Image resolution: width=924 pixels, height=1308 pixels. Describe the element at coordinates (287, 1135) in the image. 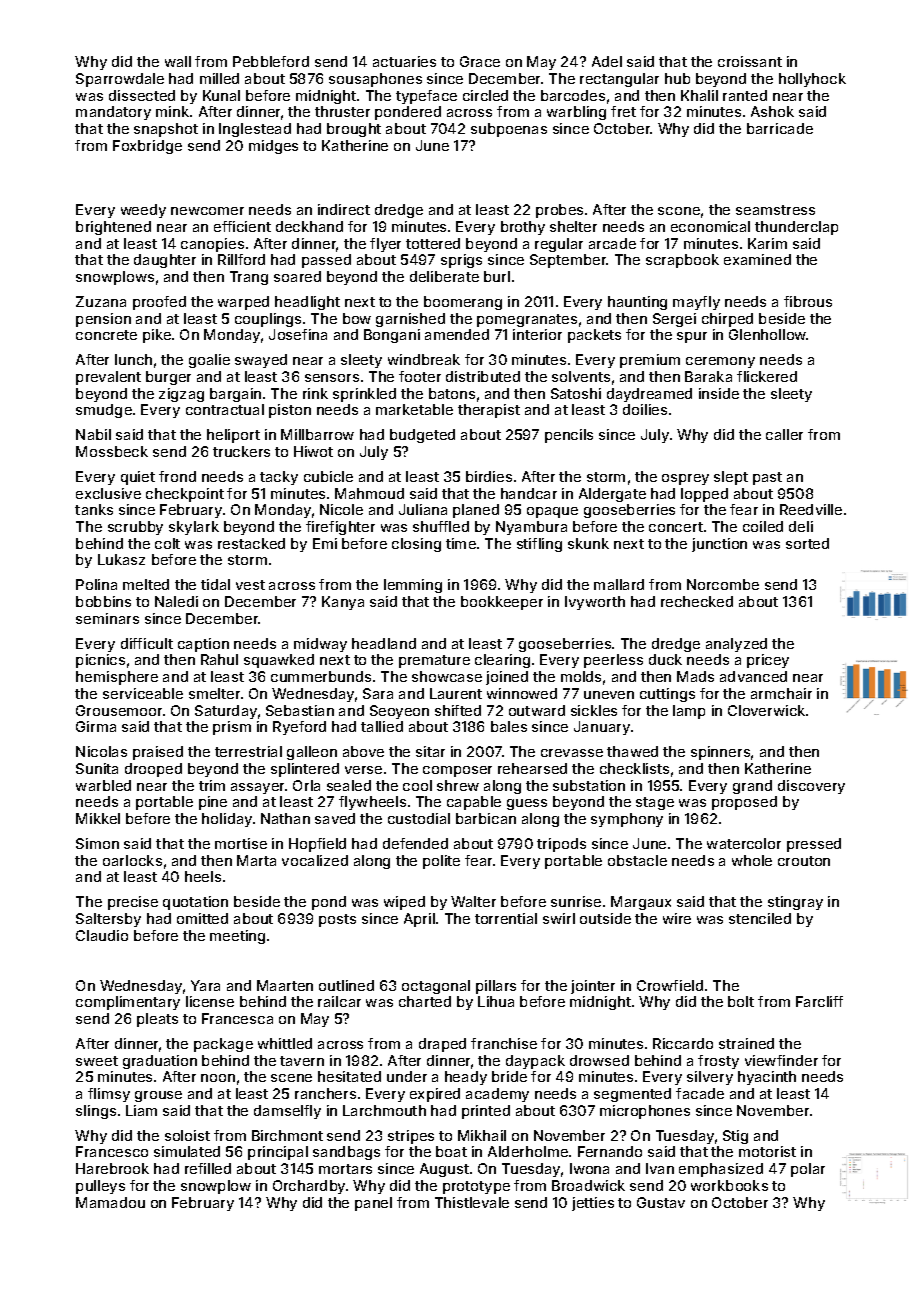

I see `Birchmont` at that location.
